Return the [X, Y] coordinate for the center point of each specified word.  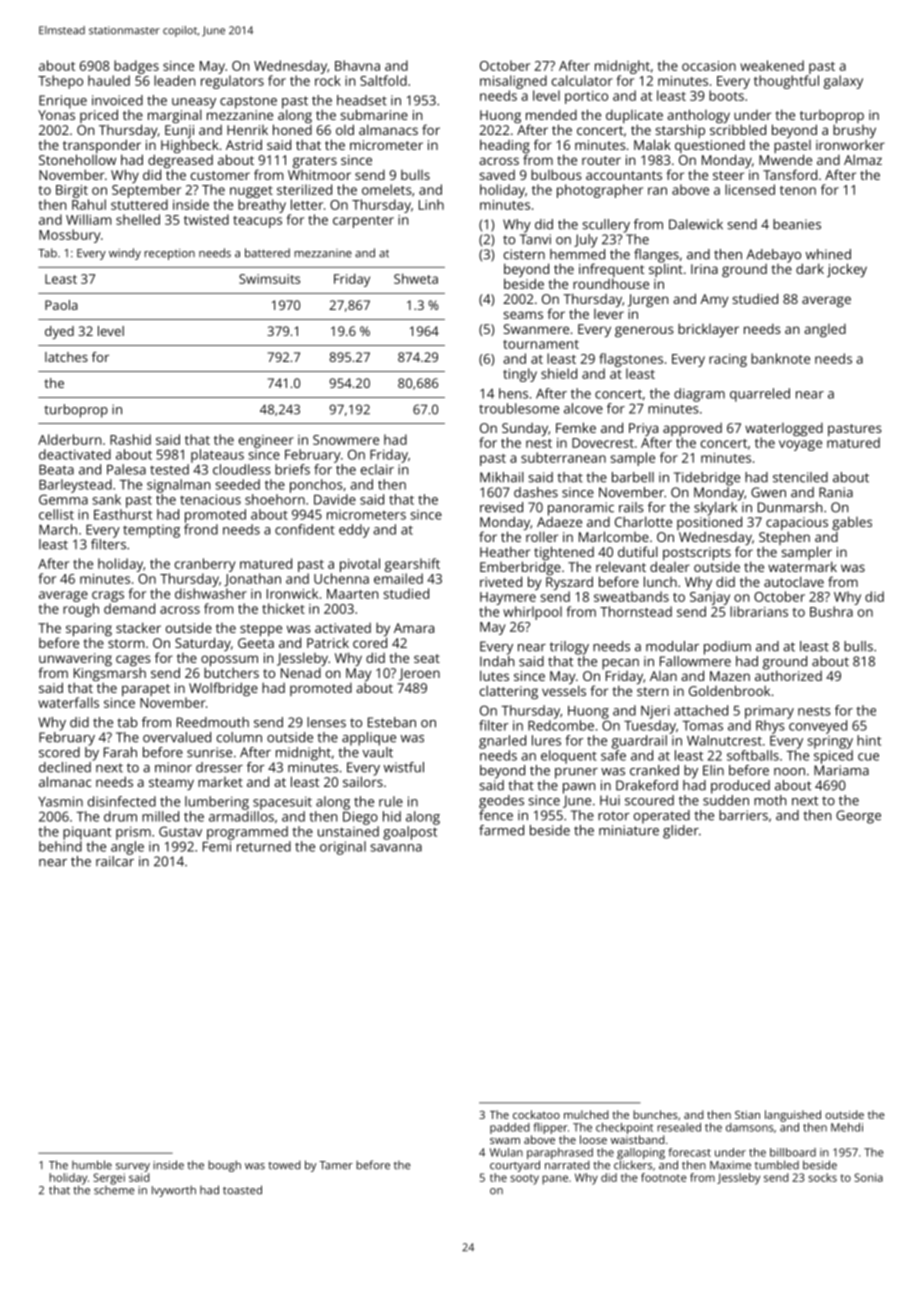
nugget [251, 192]
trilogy [569, 648]
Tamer [336, 1165]
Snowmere [346, 440]
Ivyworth [174, 1191]
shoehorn [275, 499]
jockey [847, 270]
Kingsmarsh [110, 674]
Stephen [784, 538]
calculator [582, 80]
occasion [709, 66]
